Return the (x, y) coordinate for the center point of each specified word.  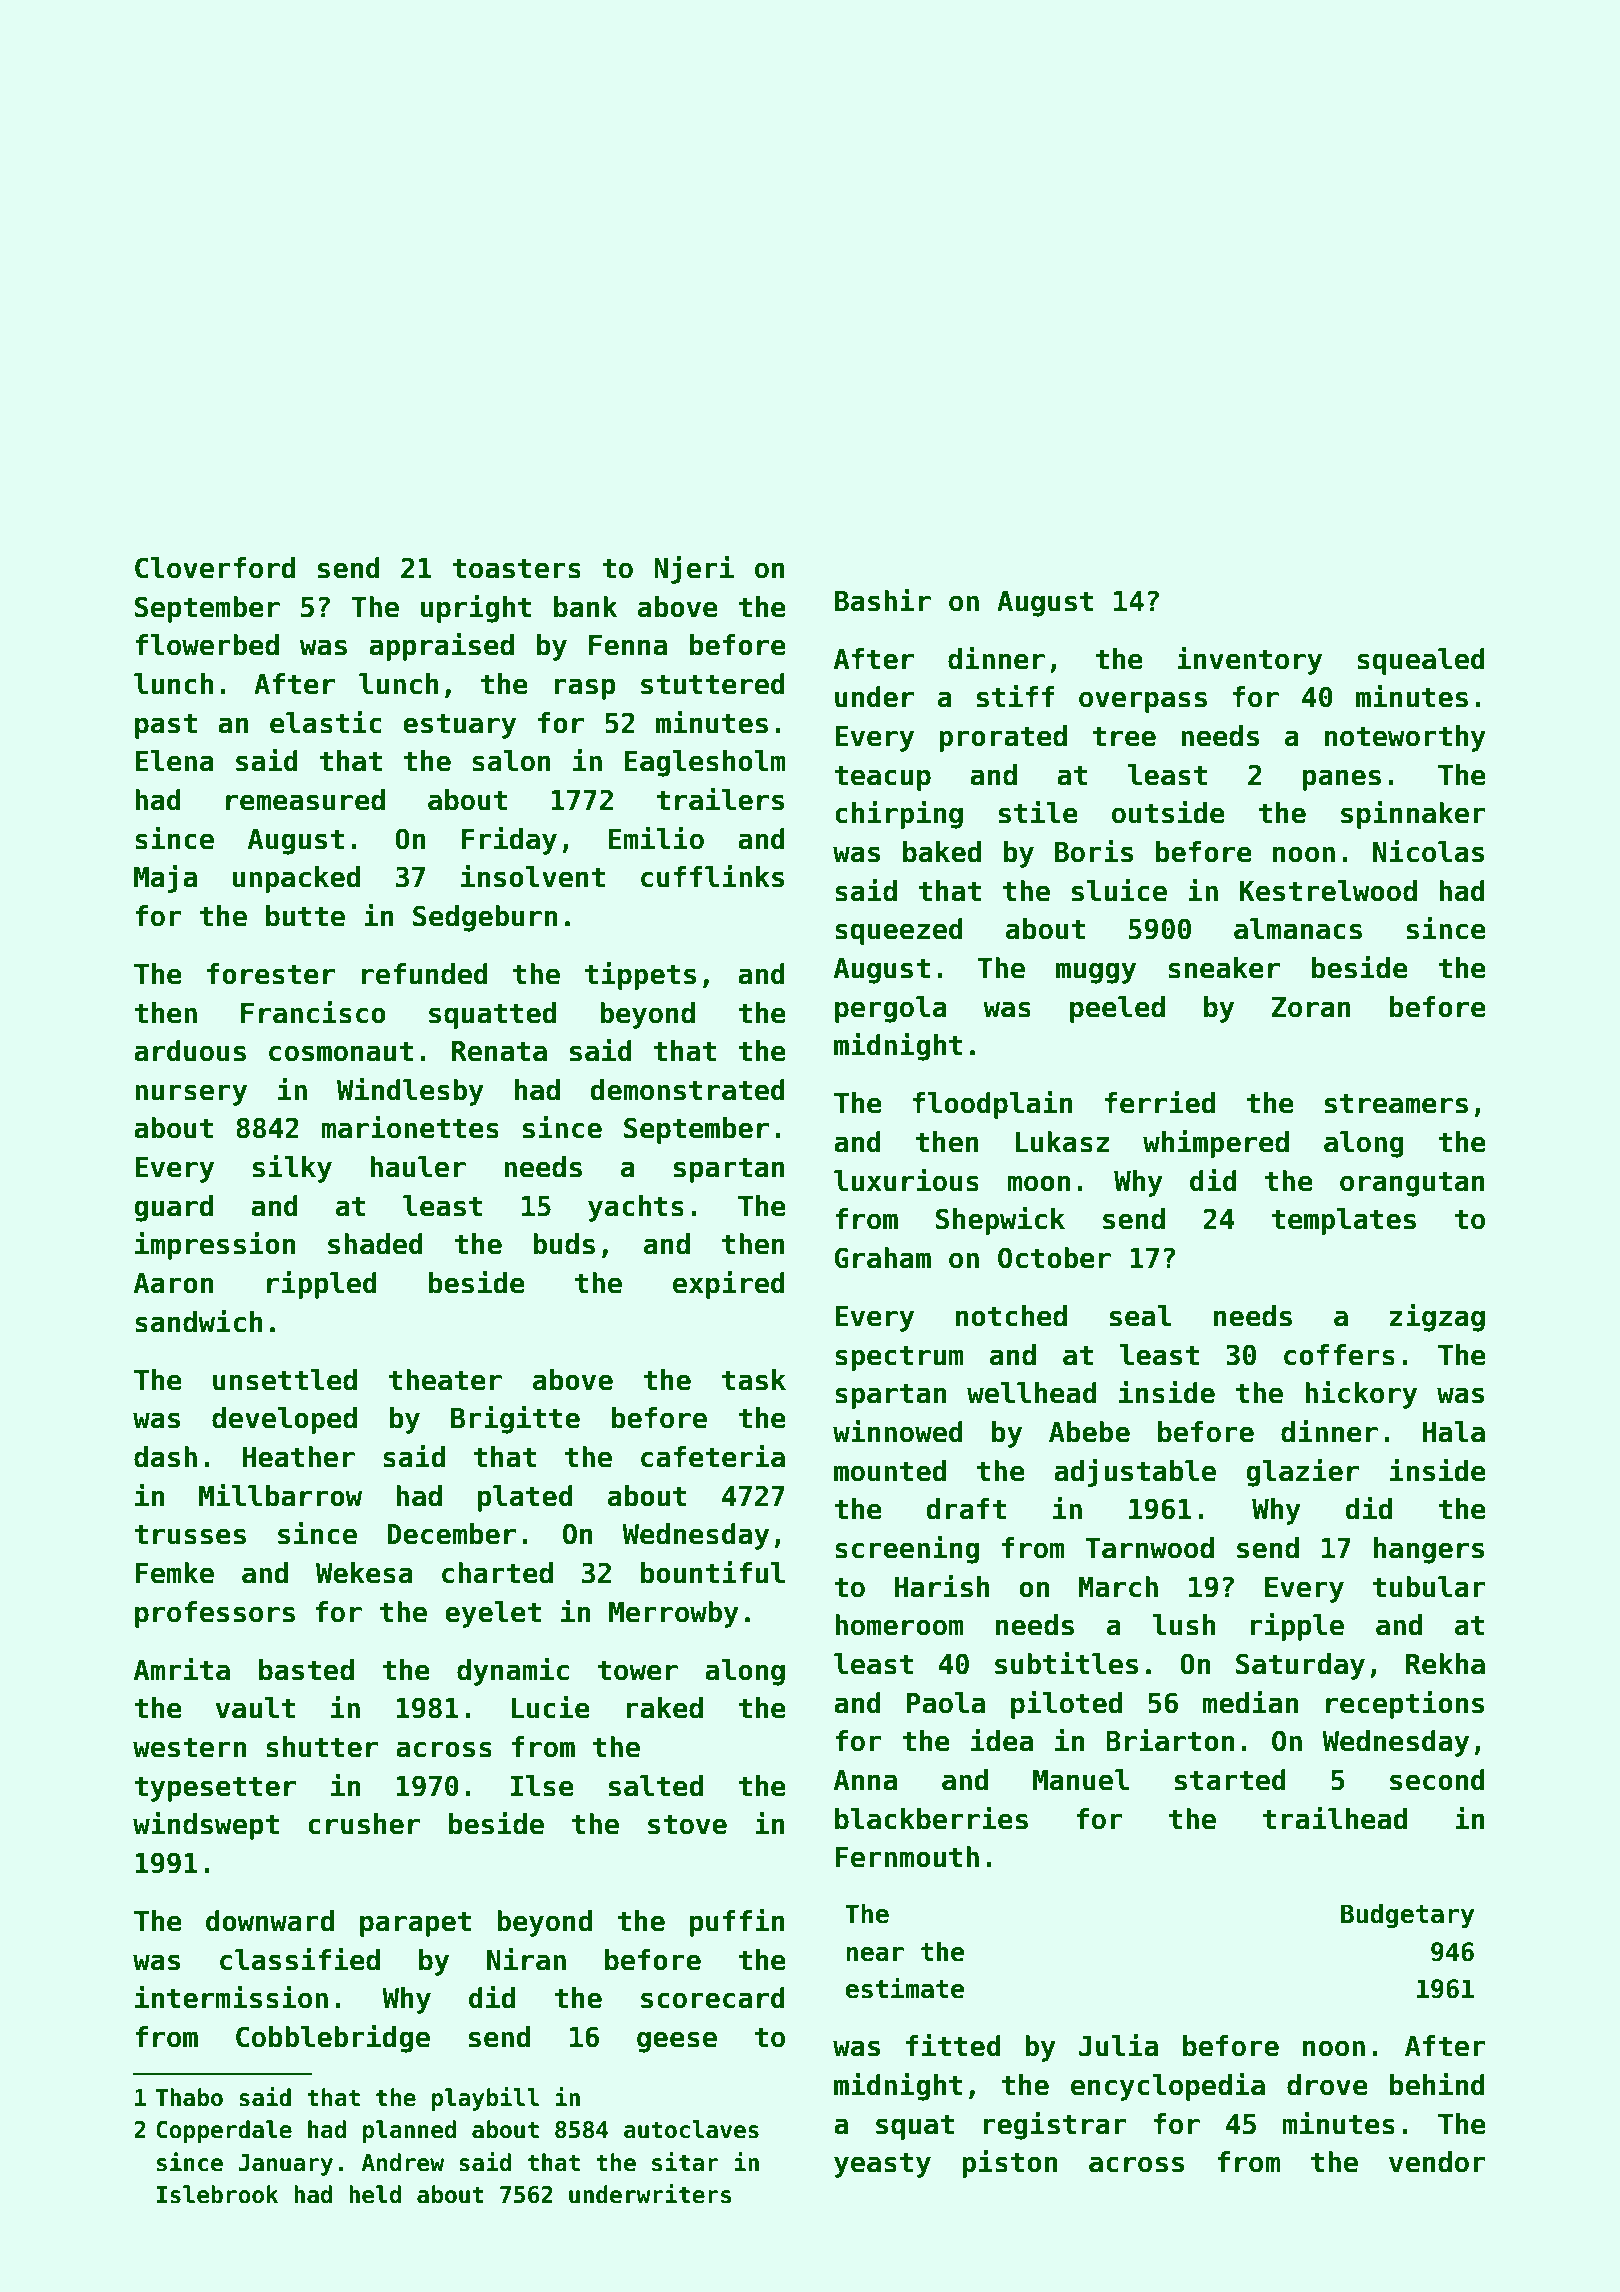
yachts (636, 1208)
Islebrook (217, 2194)
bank (585, 607)
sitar (685, 2162)
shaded (375, 1244)
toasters (517, 569)
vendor (1437, 2162)
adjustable (1135, 1473)
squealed (1421, 661)
